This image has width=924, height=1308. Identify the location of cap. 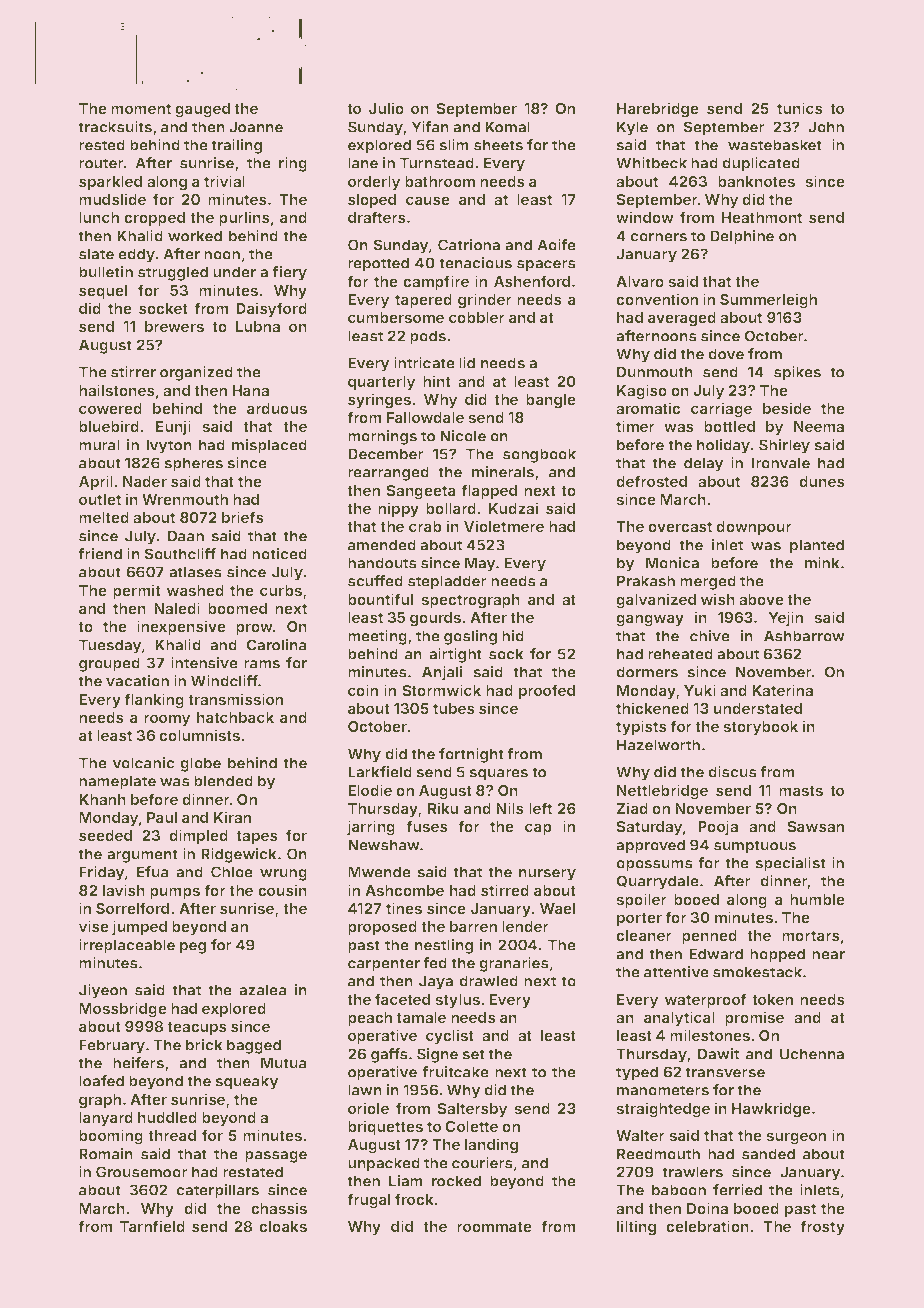
(538, 829).
